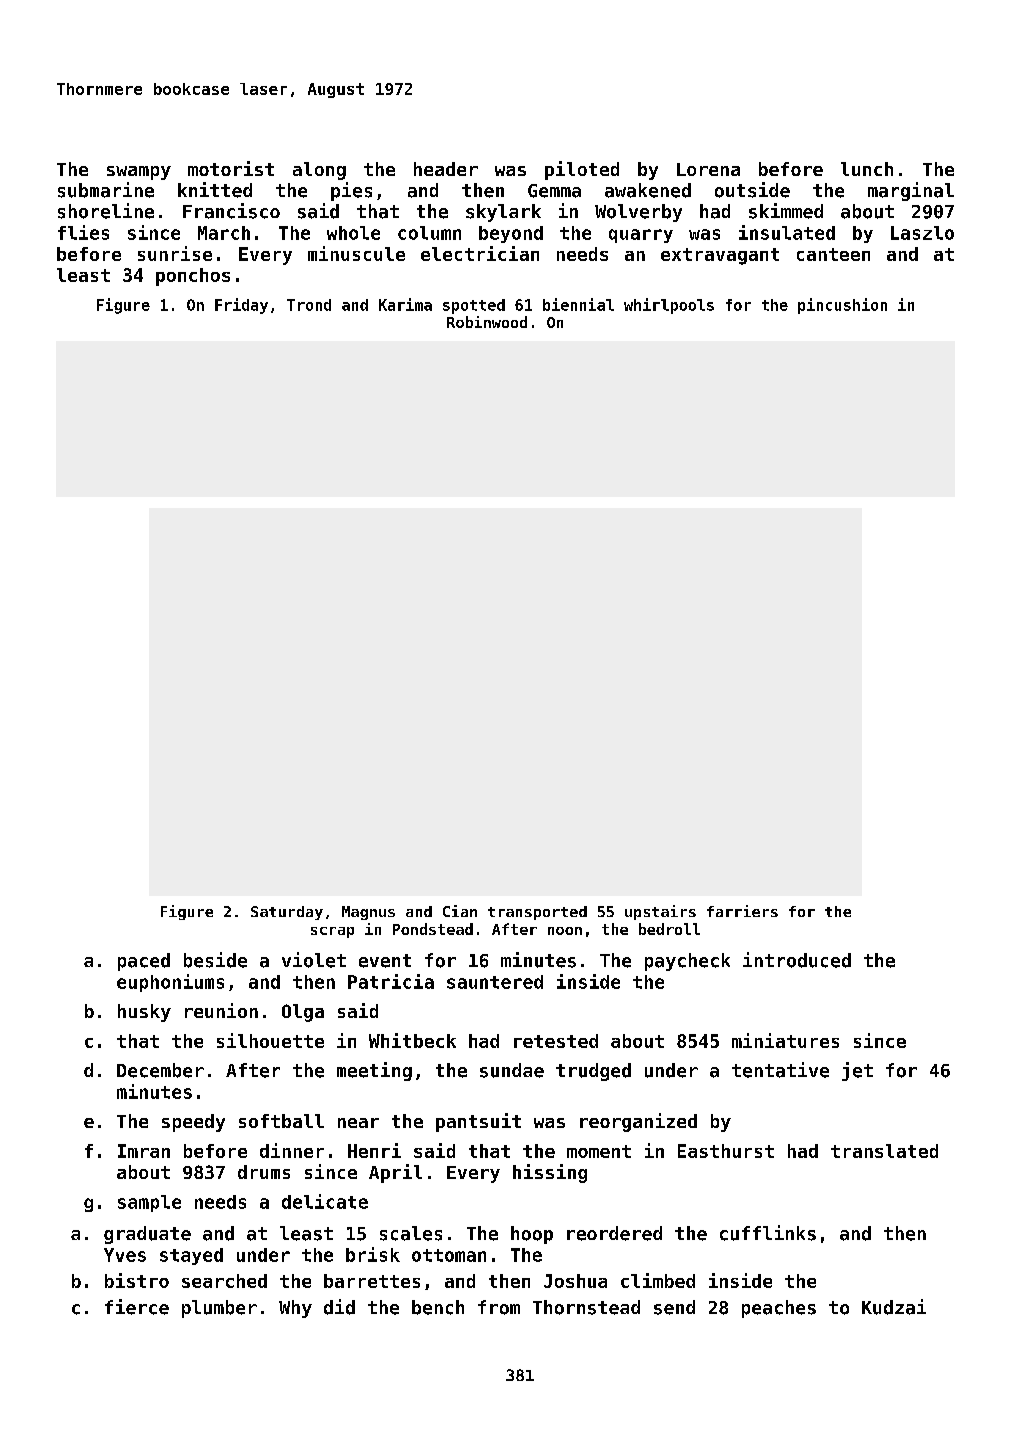 This screenshot has width=1011, height=1436. Describe the element at coordinates (867, 169) in the screenshot. I see `lunch` at that location.
